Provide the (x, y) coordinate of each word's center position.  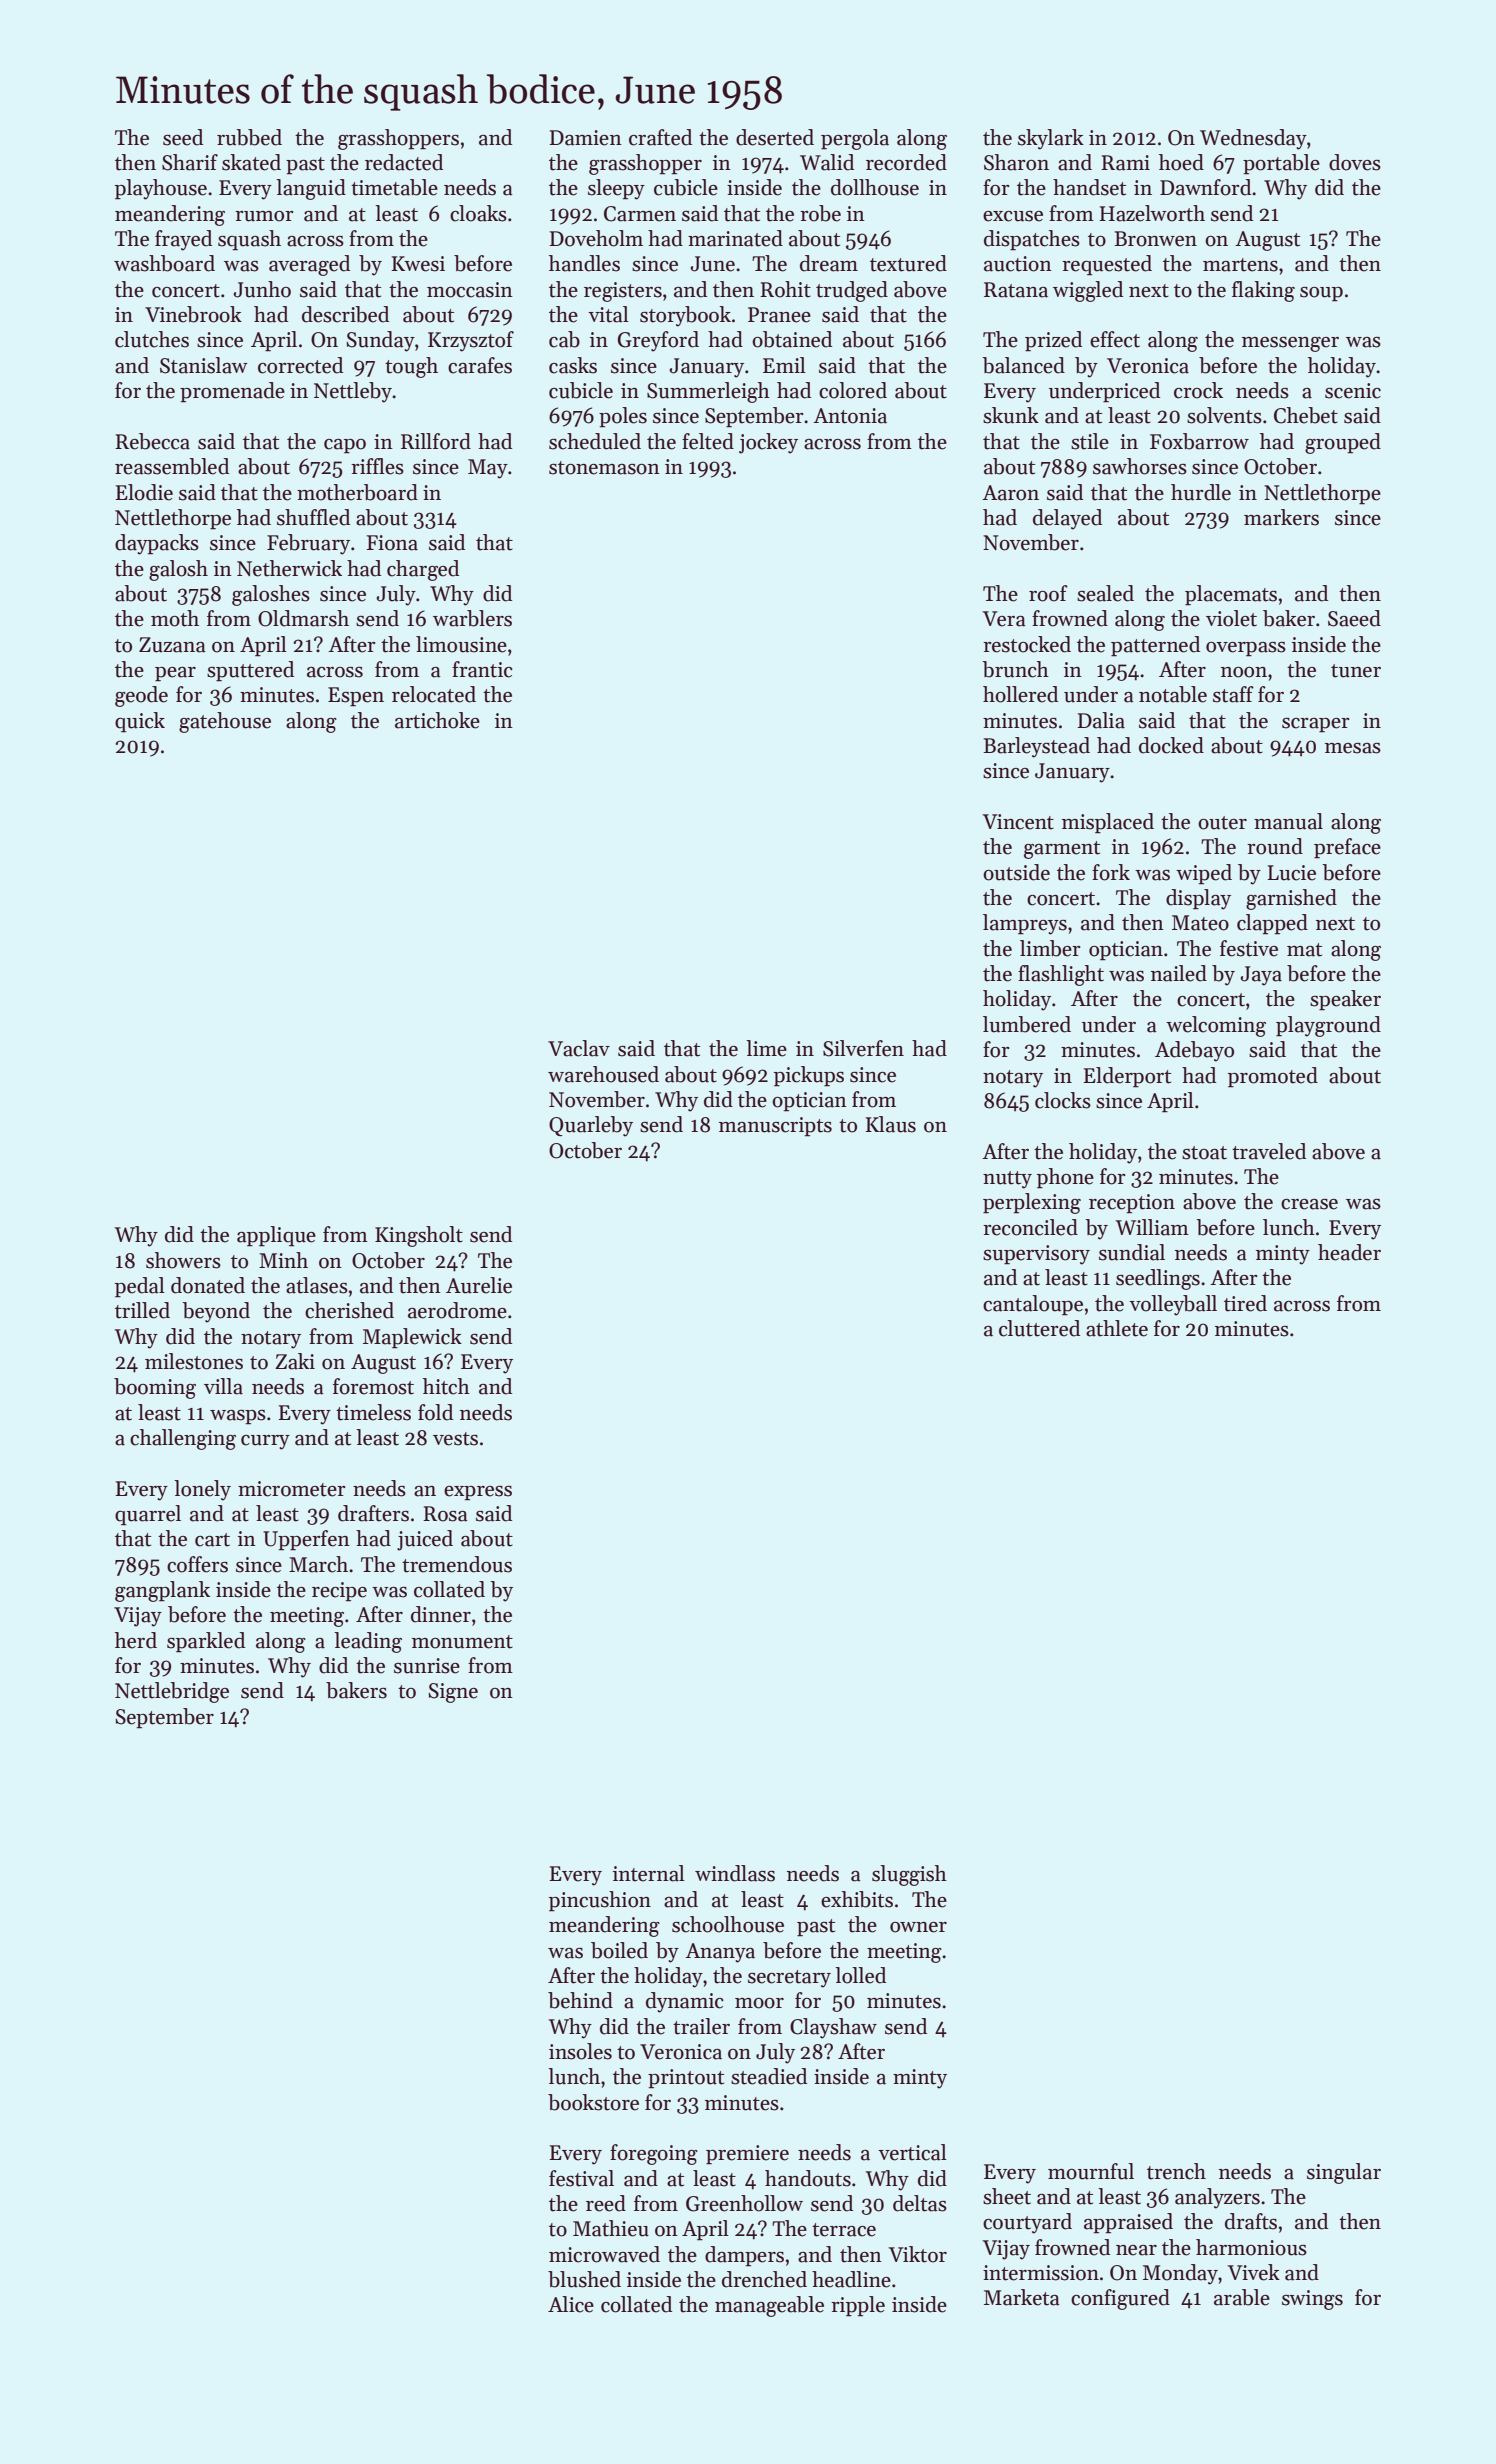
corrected (300, 365)
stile (1090, 441)
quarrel (148, 1515)
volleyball (1173, 1305)
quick (140, 722)
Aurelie (479, 1285)
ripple (858, 2306)
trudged (852, 291)
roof (1048, 593)
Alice (571, 2304)
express (478, 1493)
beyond (216, 1312)
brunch (1015, 669)
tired (1245, 1303)
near (1136, 2250)
